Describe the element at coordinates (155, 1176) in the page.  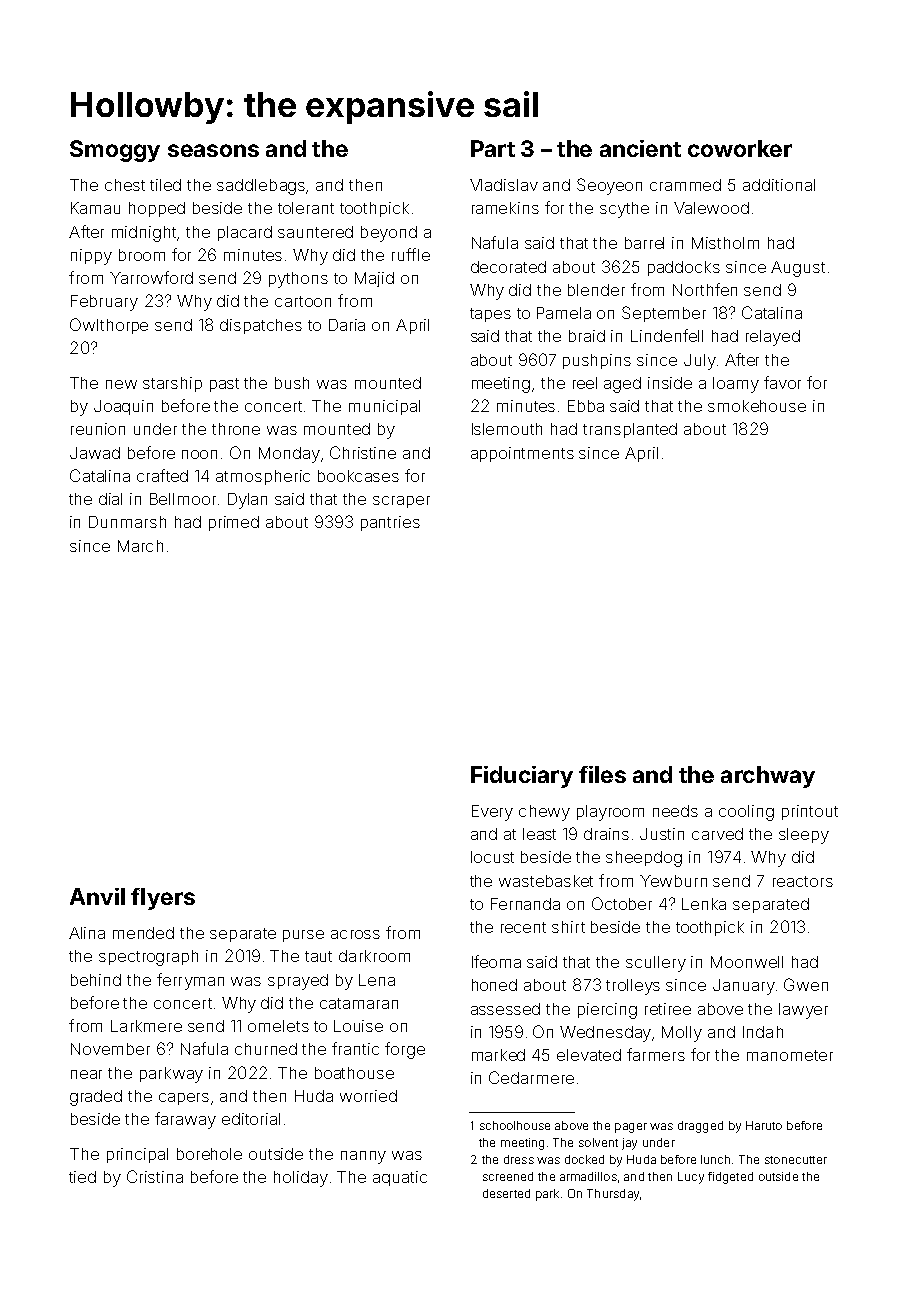
I see `Cristina` at that location.
